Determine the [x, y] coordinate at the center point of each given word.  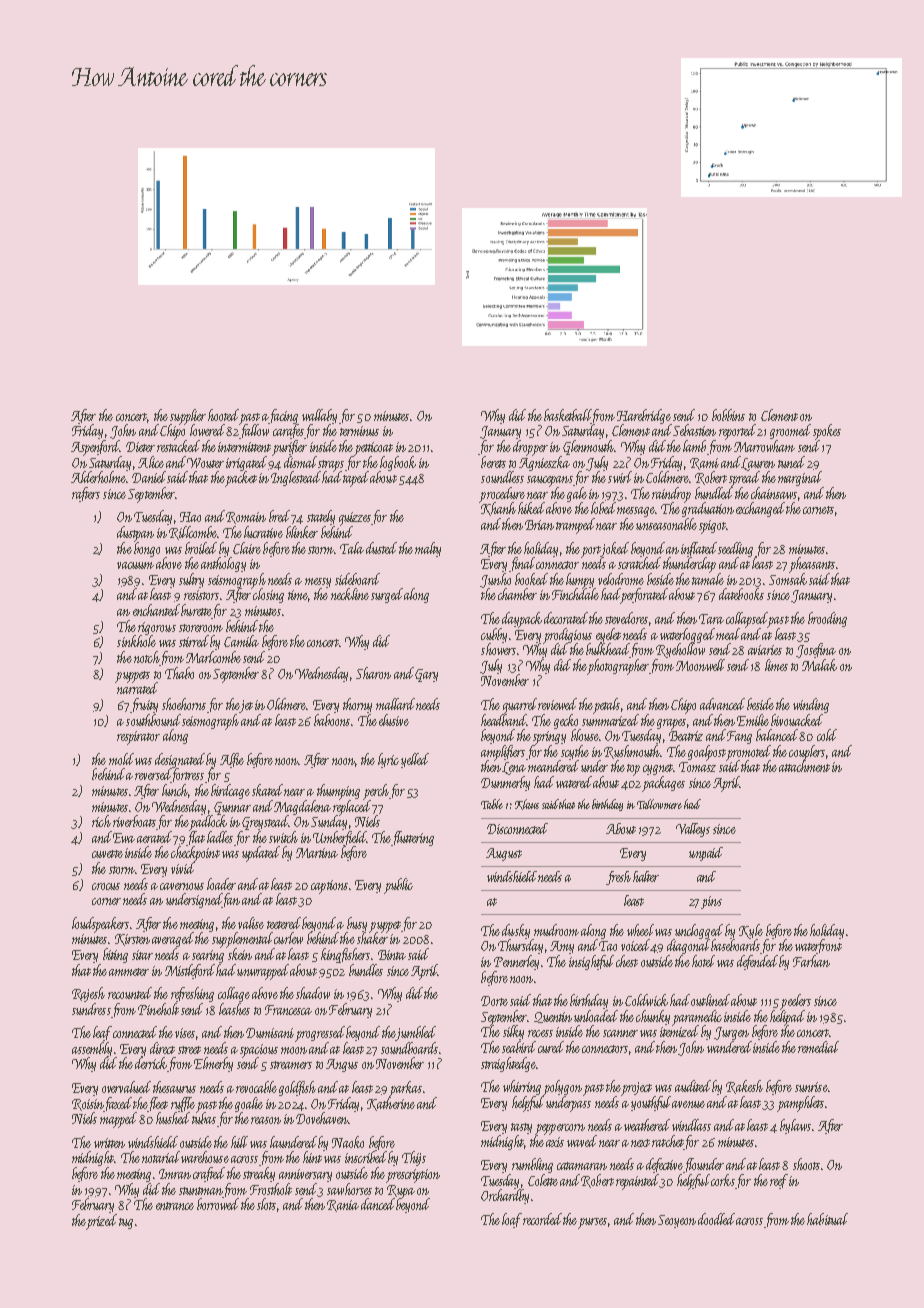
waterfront [818, 946]
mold [121, 759]
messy [318, 583]
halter [646, 876]
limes [776, 665]
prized [102, 1221]
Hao [190, 517]
